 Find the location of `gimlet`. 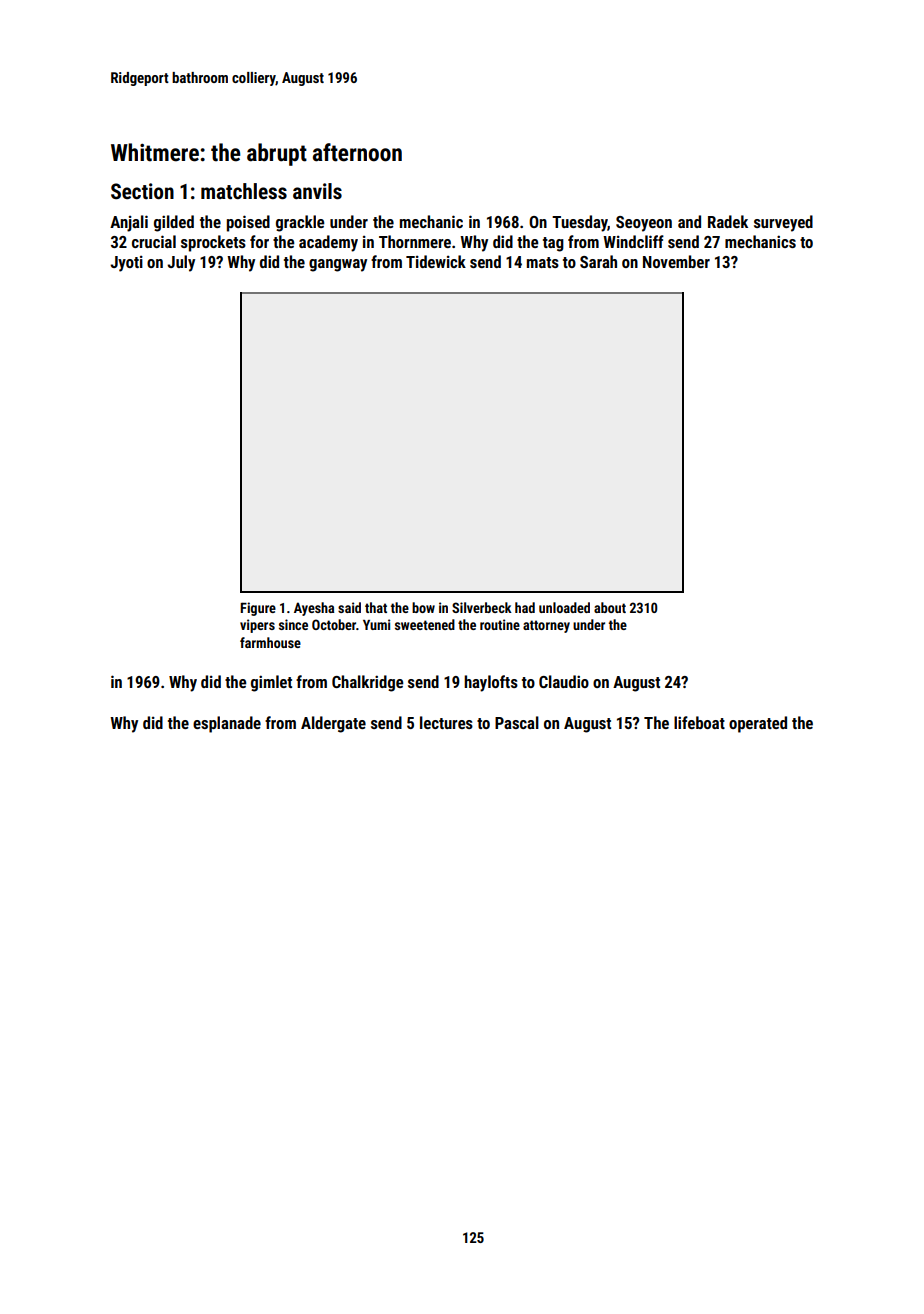

gimlet is located at coordinates (271, 683).
